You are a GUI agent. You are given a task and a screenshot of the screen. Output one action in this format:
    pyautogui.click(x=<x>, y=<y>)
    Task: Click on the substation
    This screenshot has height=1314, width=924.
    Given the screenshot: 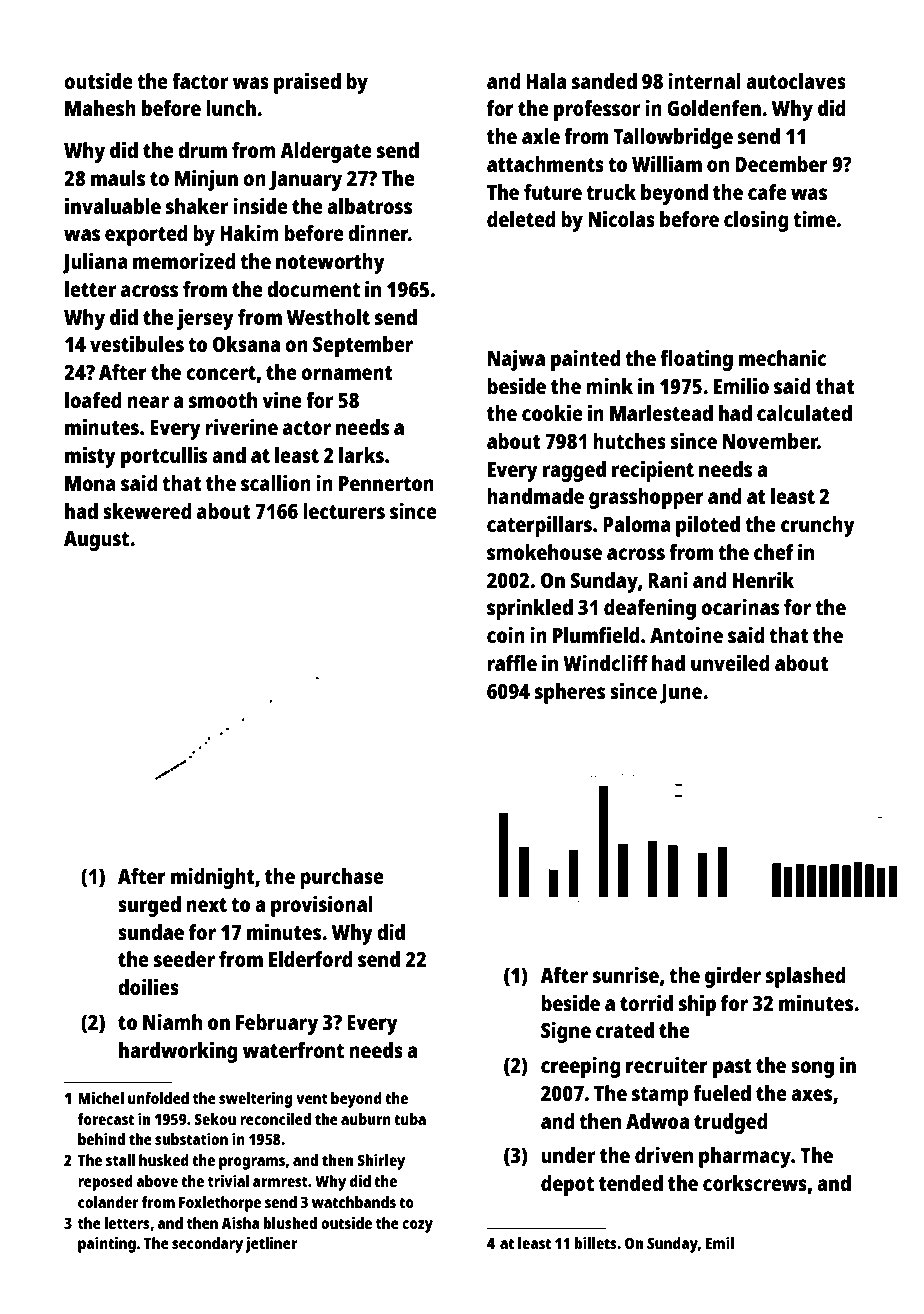 What is the action you would take?
    pyautogui.click(x=191, y=1139)
